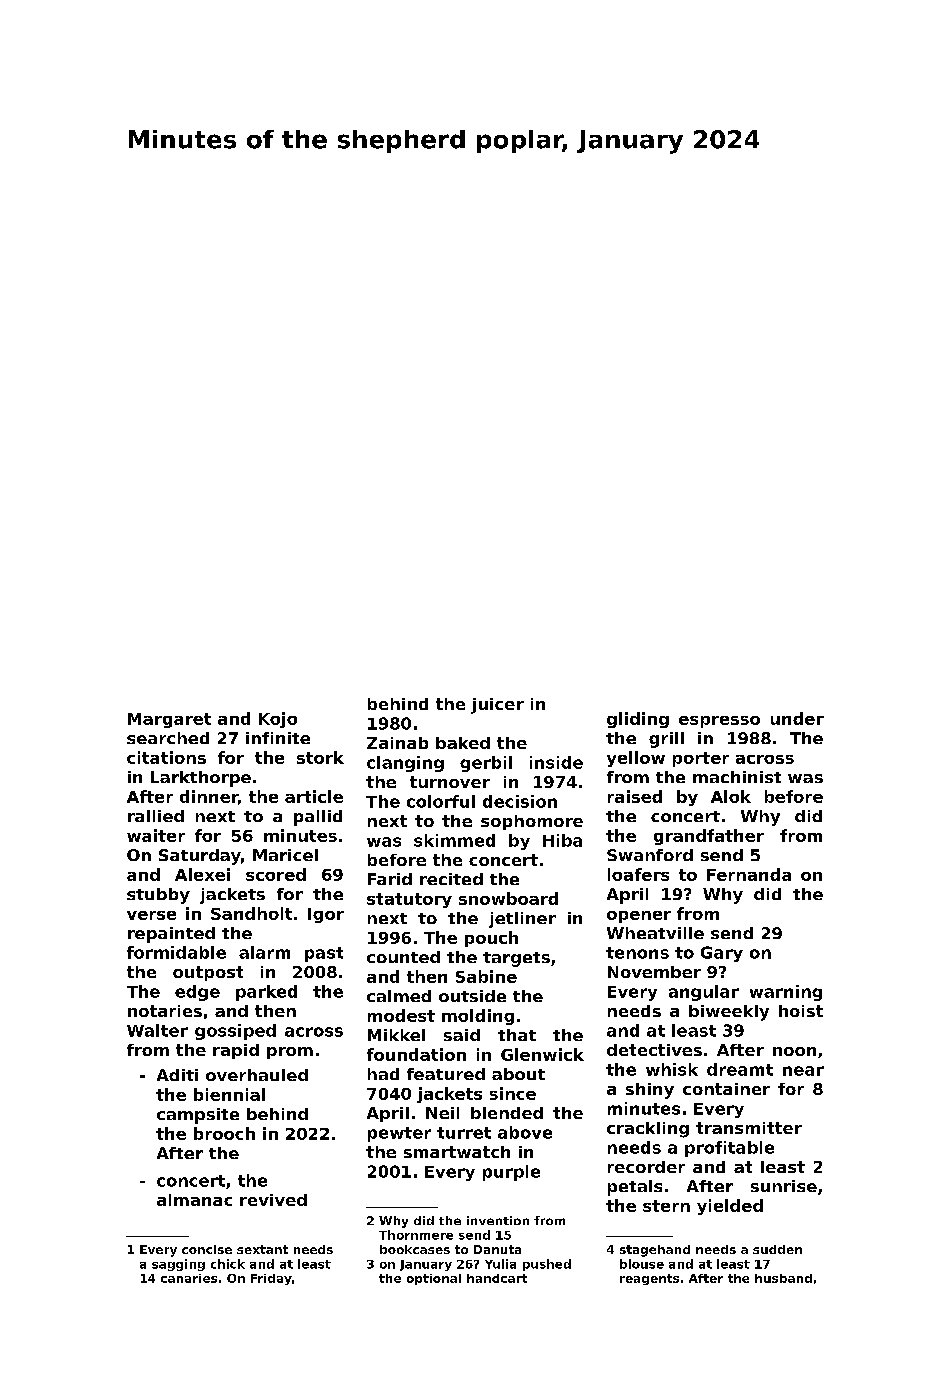 Image resolution: width=950 pixels, height=1375 pixels. Describe the element at coordinates (463, 743) in the screenshot. I see `baked` at that location.
